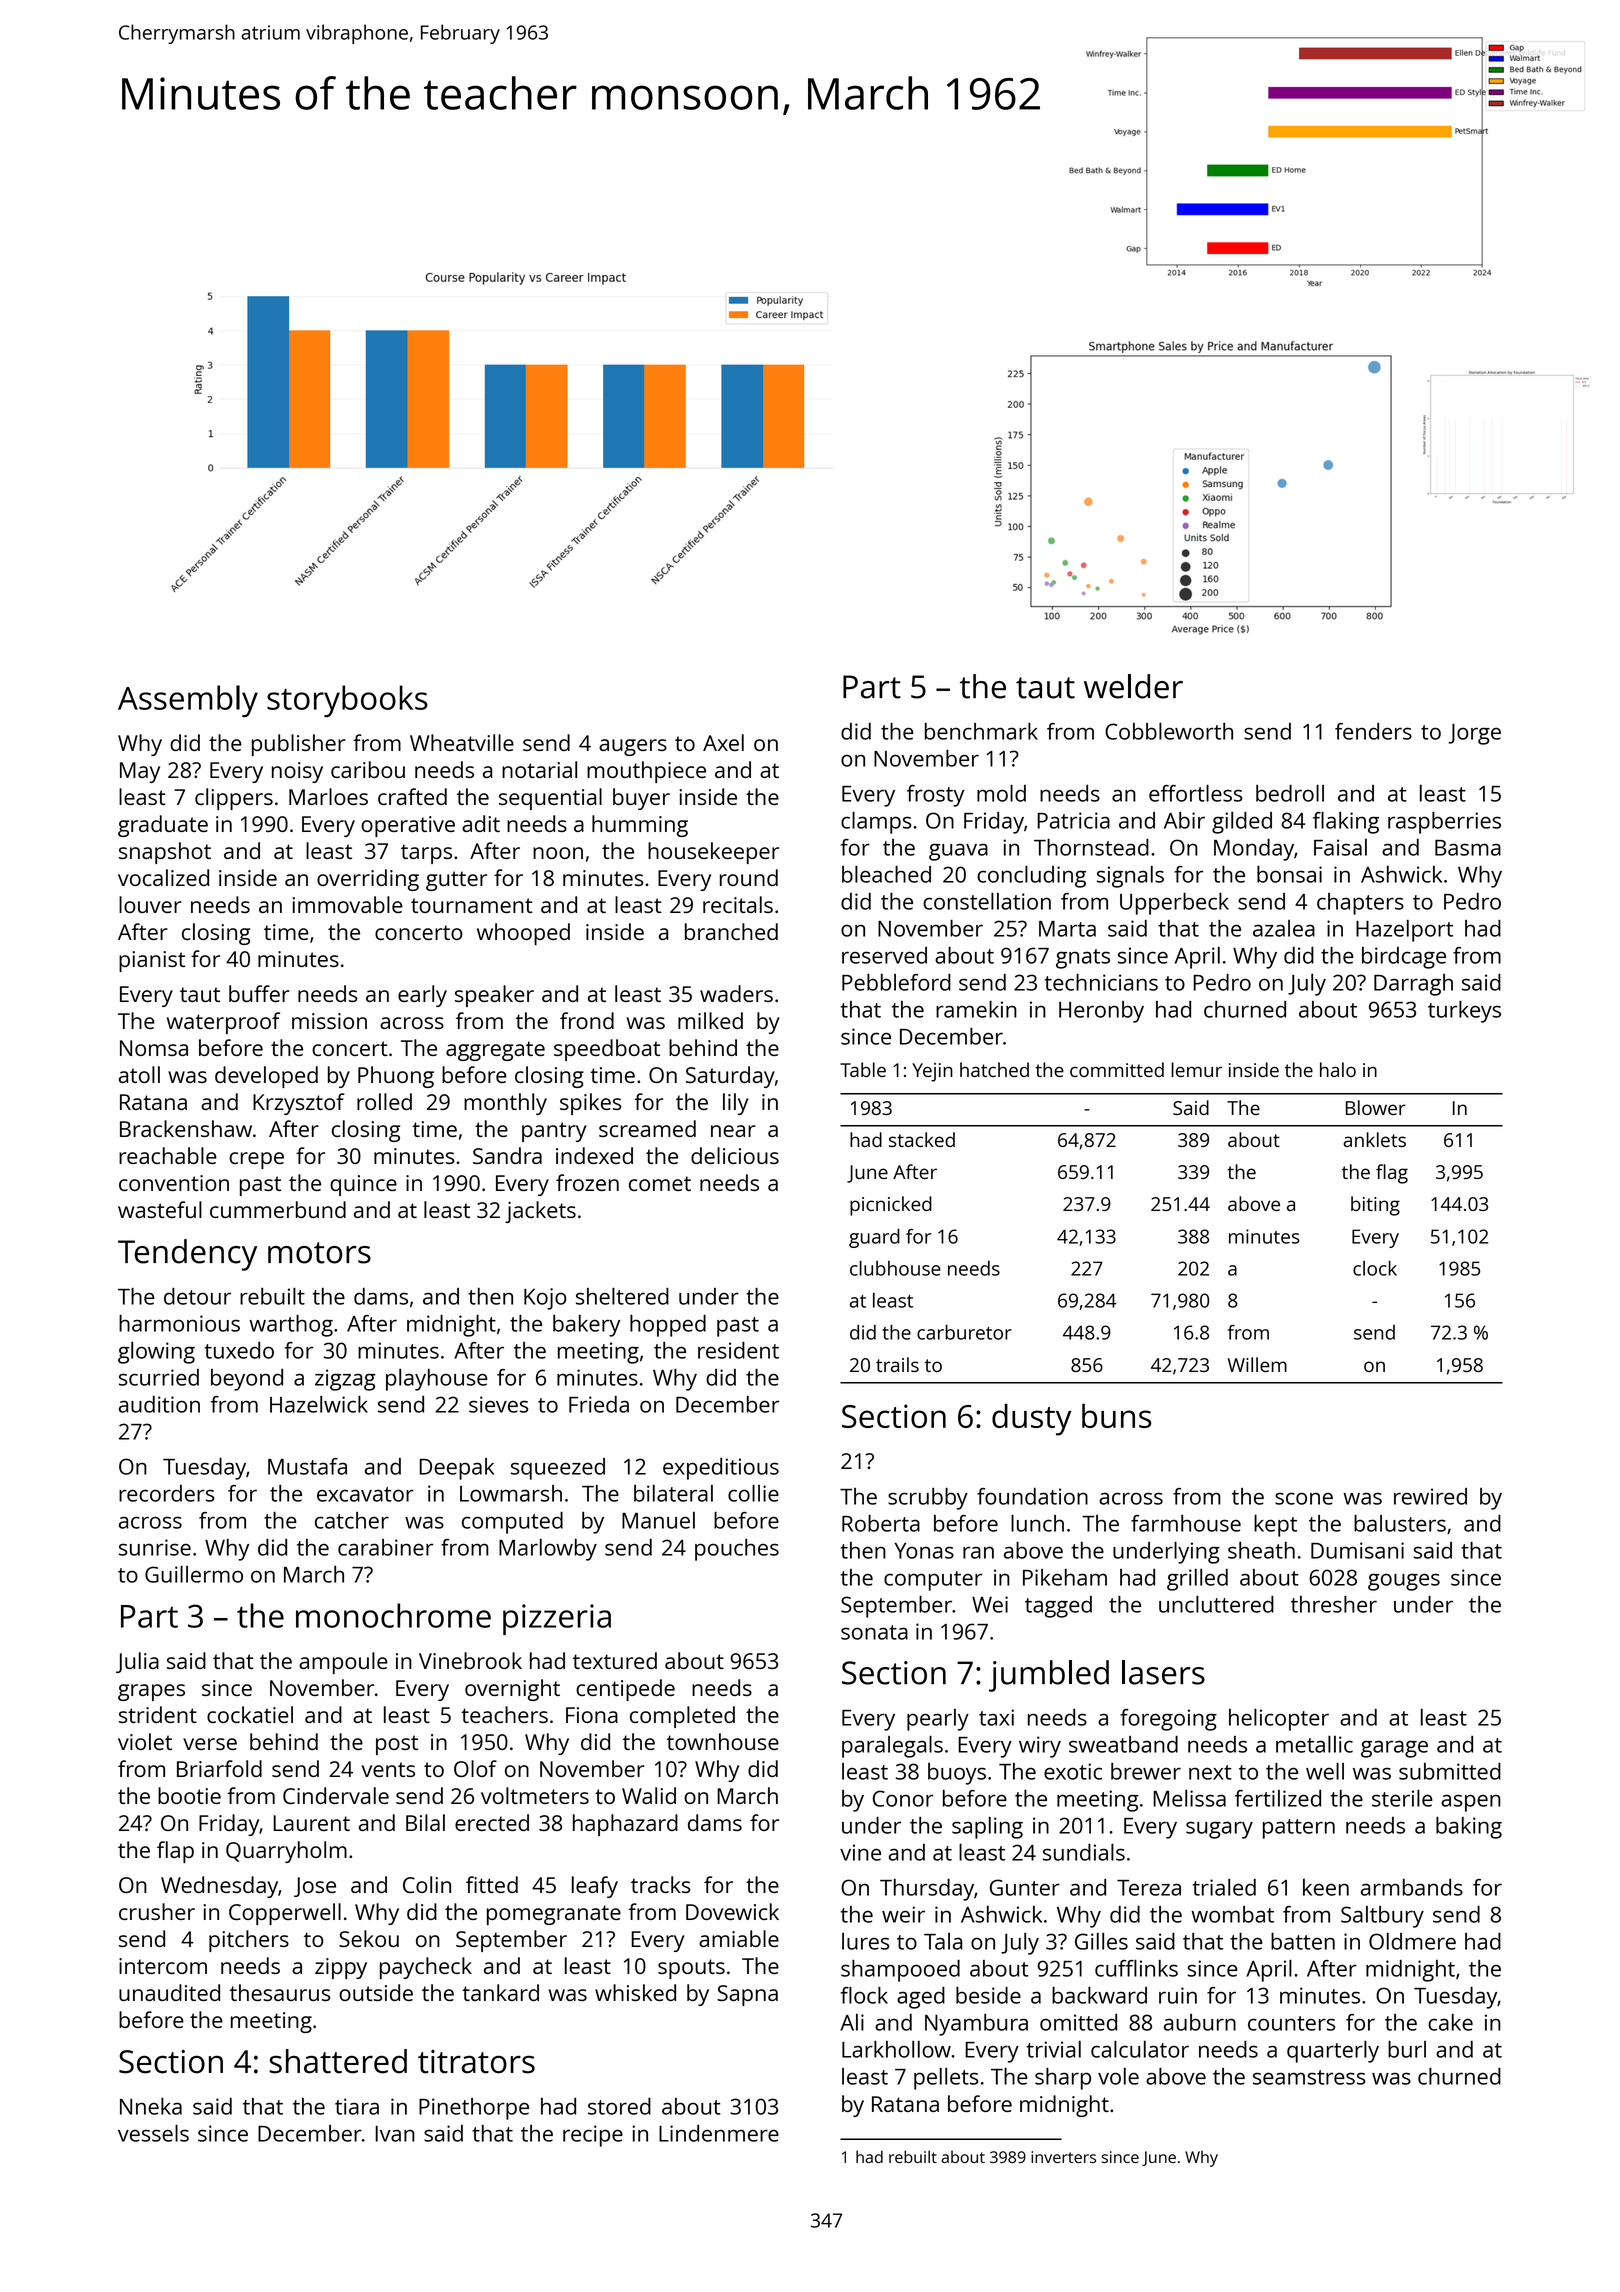 The image size is (1620, 2292). What do you see at coordinates (1394, 1749) in the screenshot?
I see `garage` at bounding box center [1394, 1749].
